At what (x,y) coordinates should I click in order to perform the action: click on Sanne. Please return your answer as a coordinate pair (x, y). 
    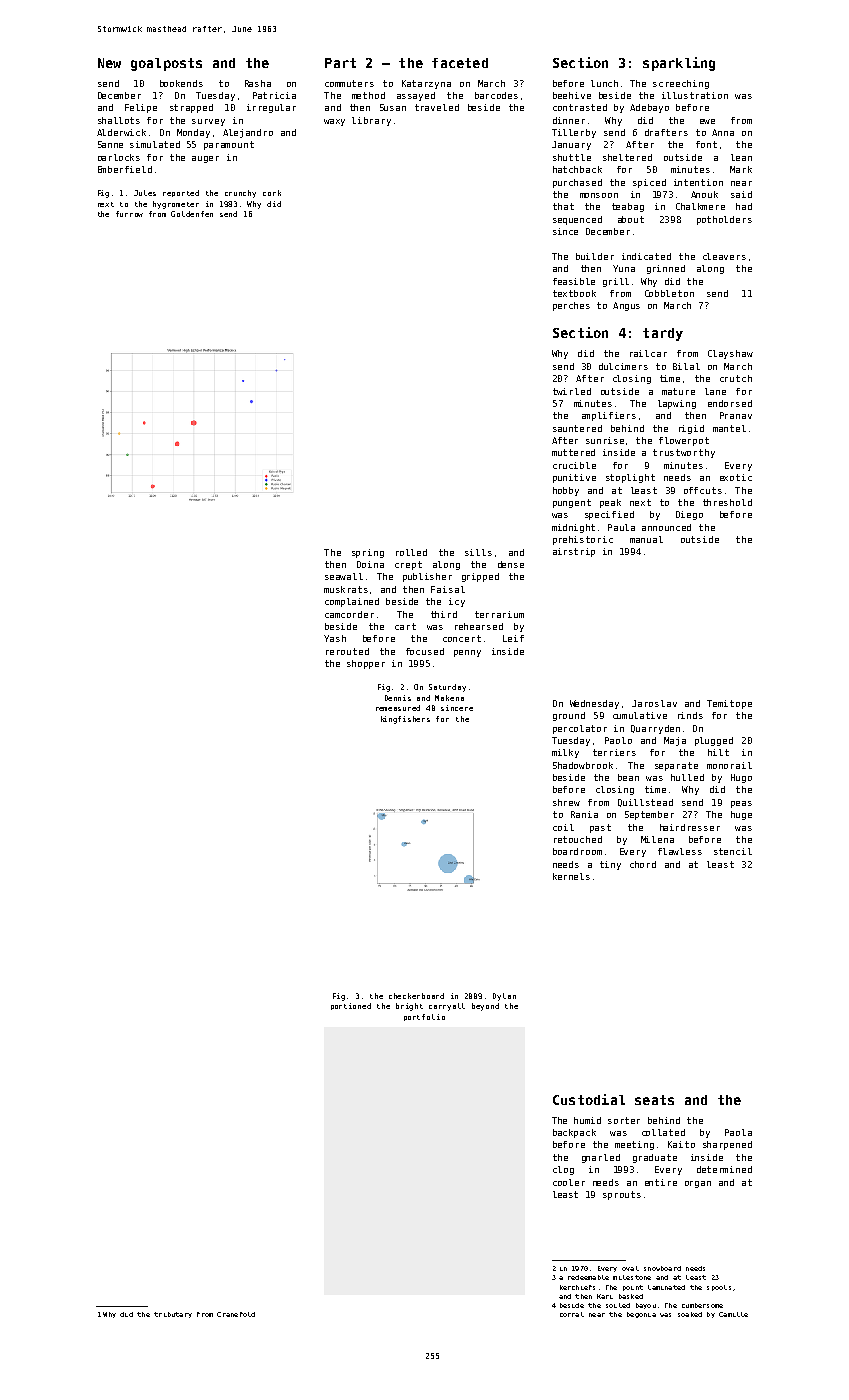
    Looking at the image, I should click on (110, 144).
